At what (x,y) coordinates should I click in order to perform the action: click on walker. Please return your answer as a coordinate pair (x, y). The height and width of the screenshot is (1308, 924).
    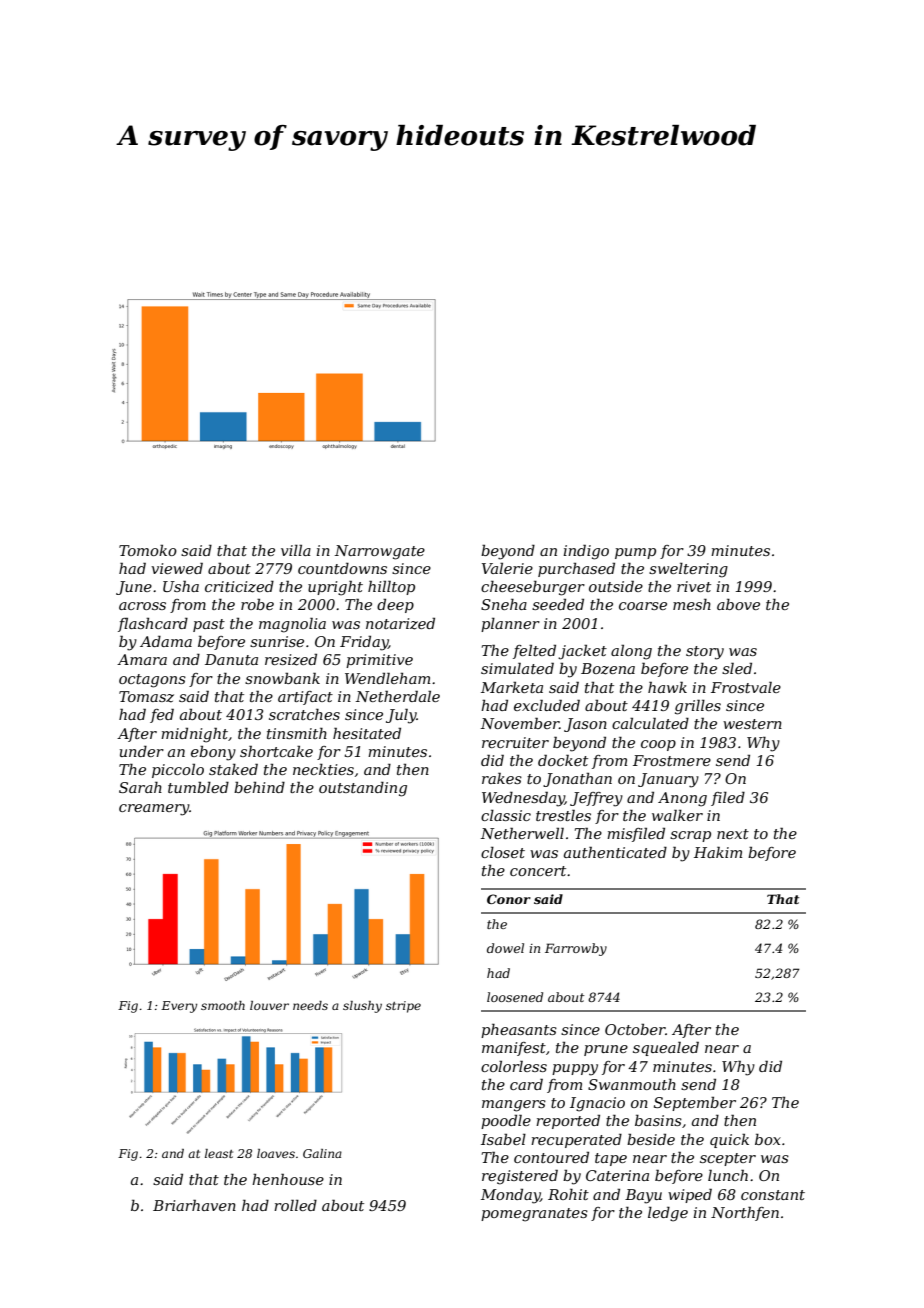
    Looking at the image, I should click on (677, 815).
